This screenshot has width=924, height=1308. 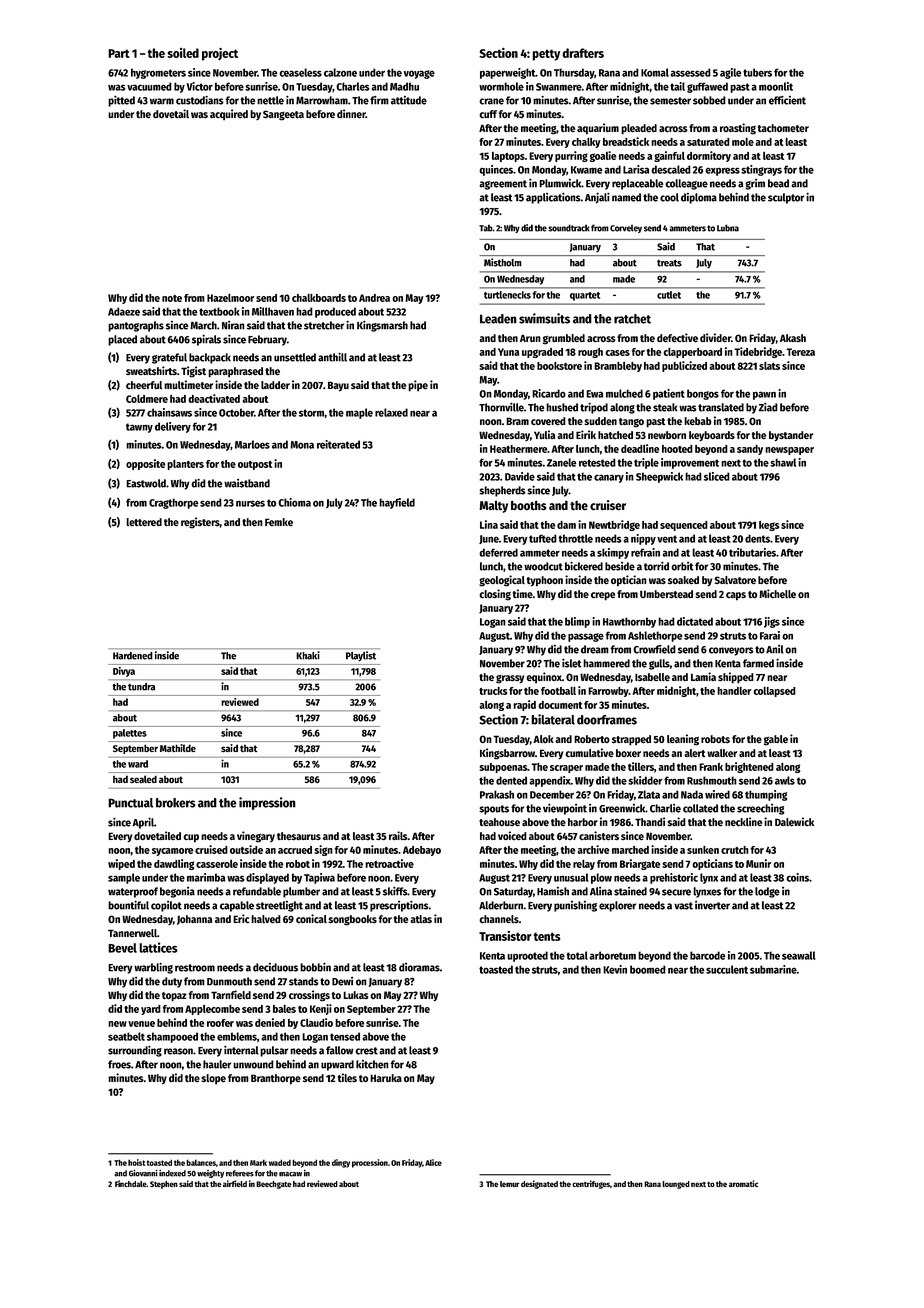 I want to click on bystander, so click(x=791, y=436).
